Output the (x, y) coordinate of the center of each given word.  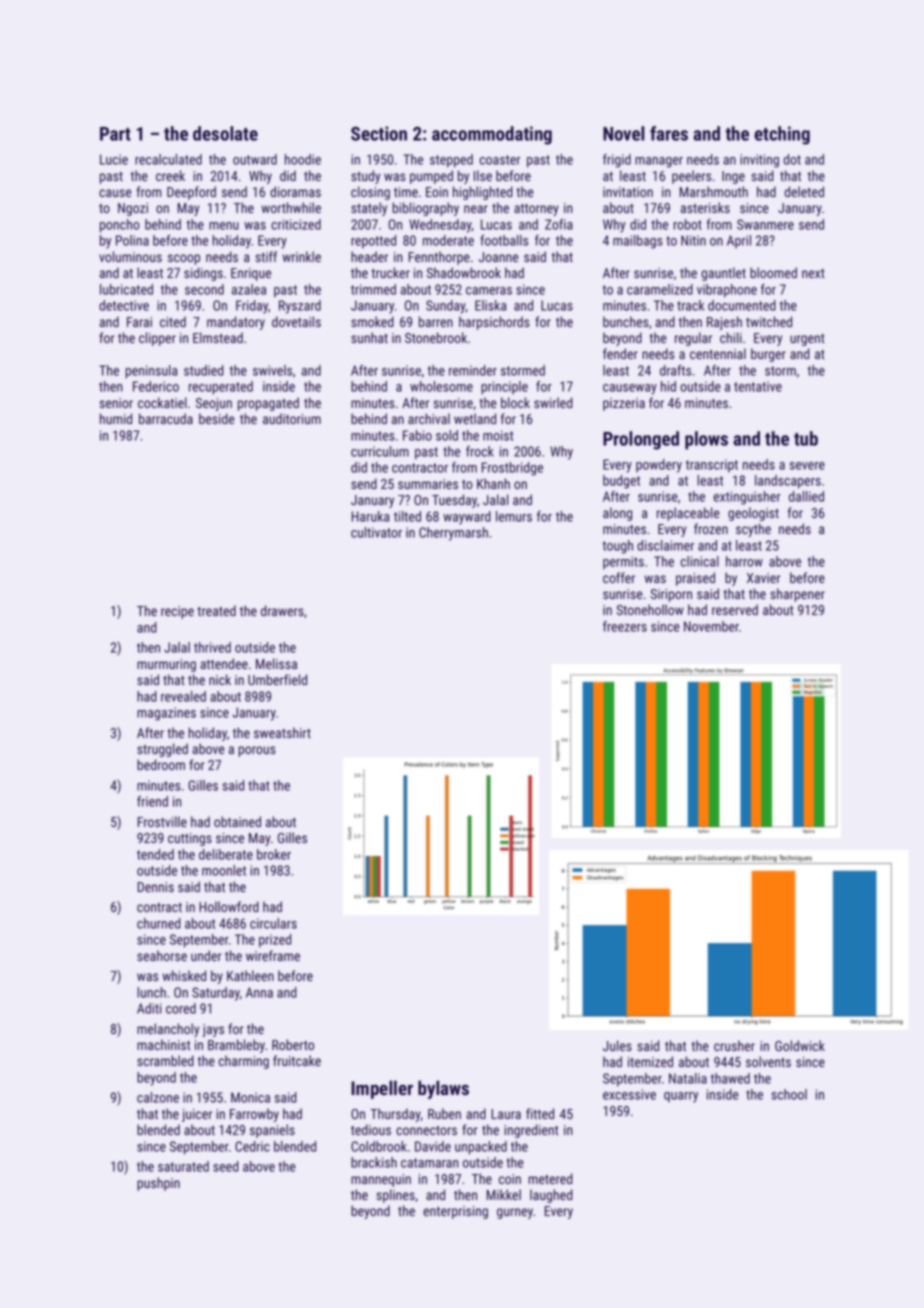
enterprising (455, 1212)
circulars (273, 923)
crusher (734, 1045)
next (813, 273)
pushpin (158, 1184)
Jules (617, 1045)
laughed (551, 1196)
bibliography (425, 209)
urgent (807, 340)
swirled (553, 402)
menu (224, 226)
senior (116, 403)
